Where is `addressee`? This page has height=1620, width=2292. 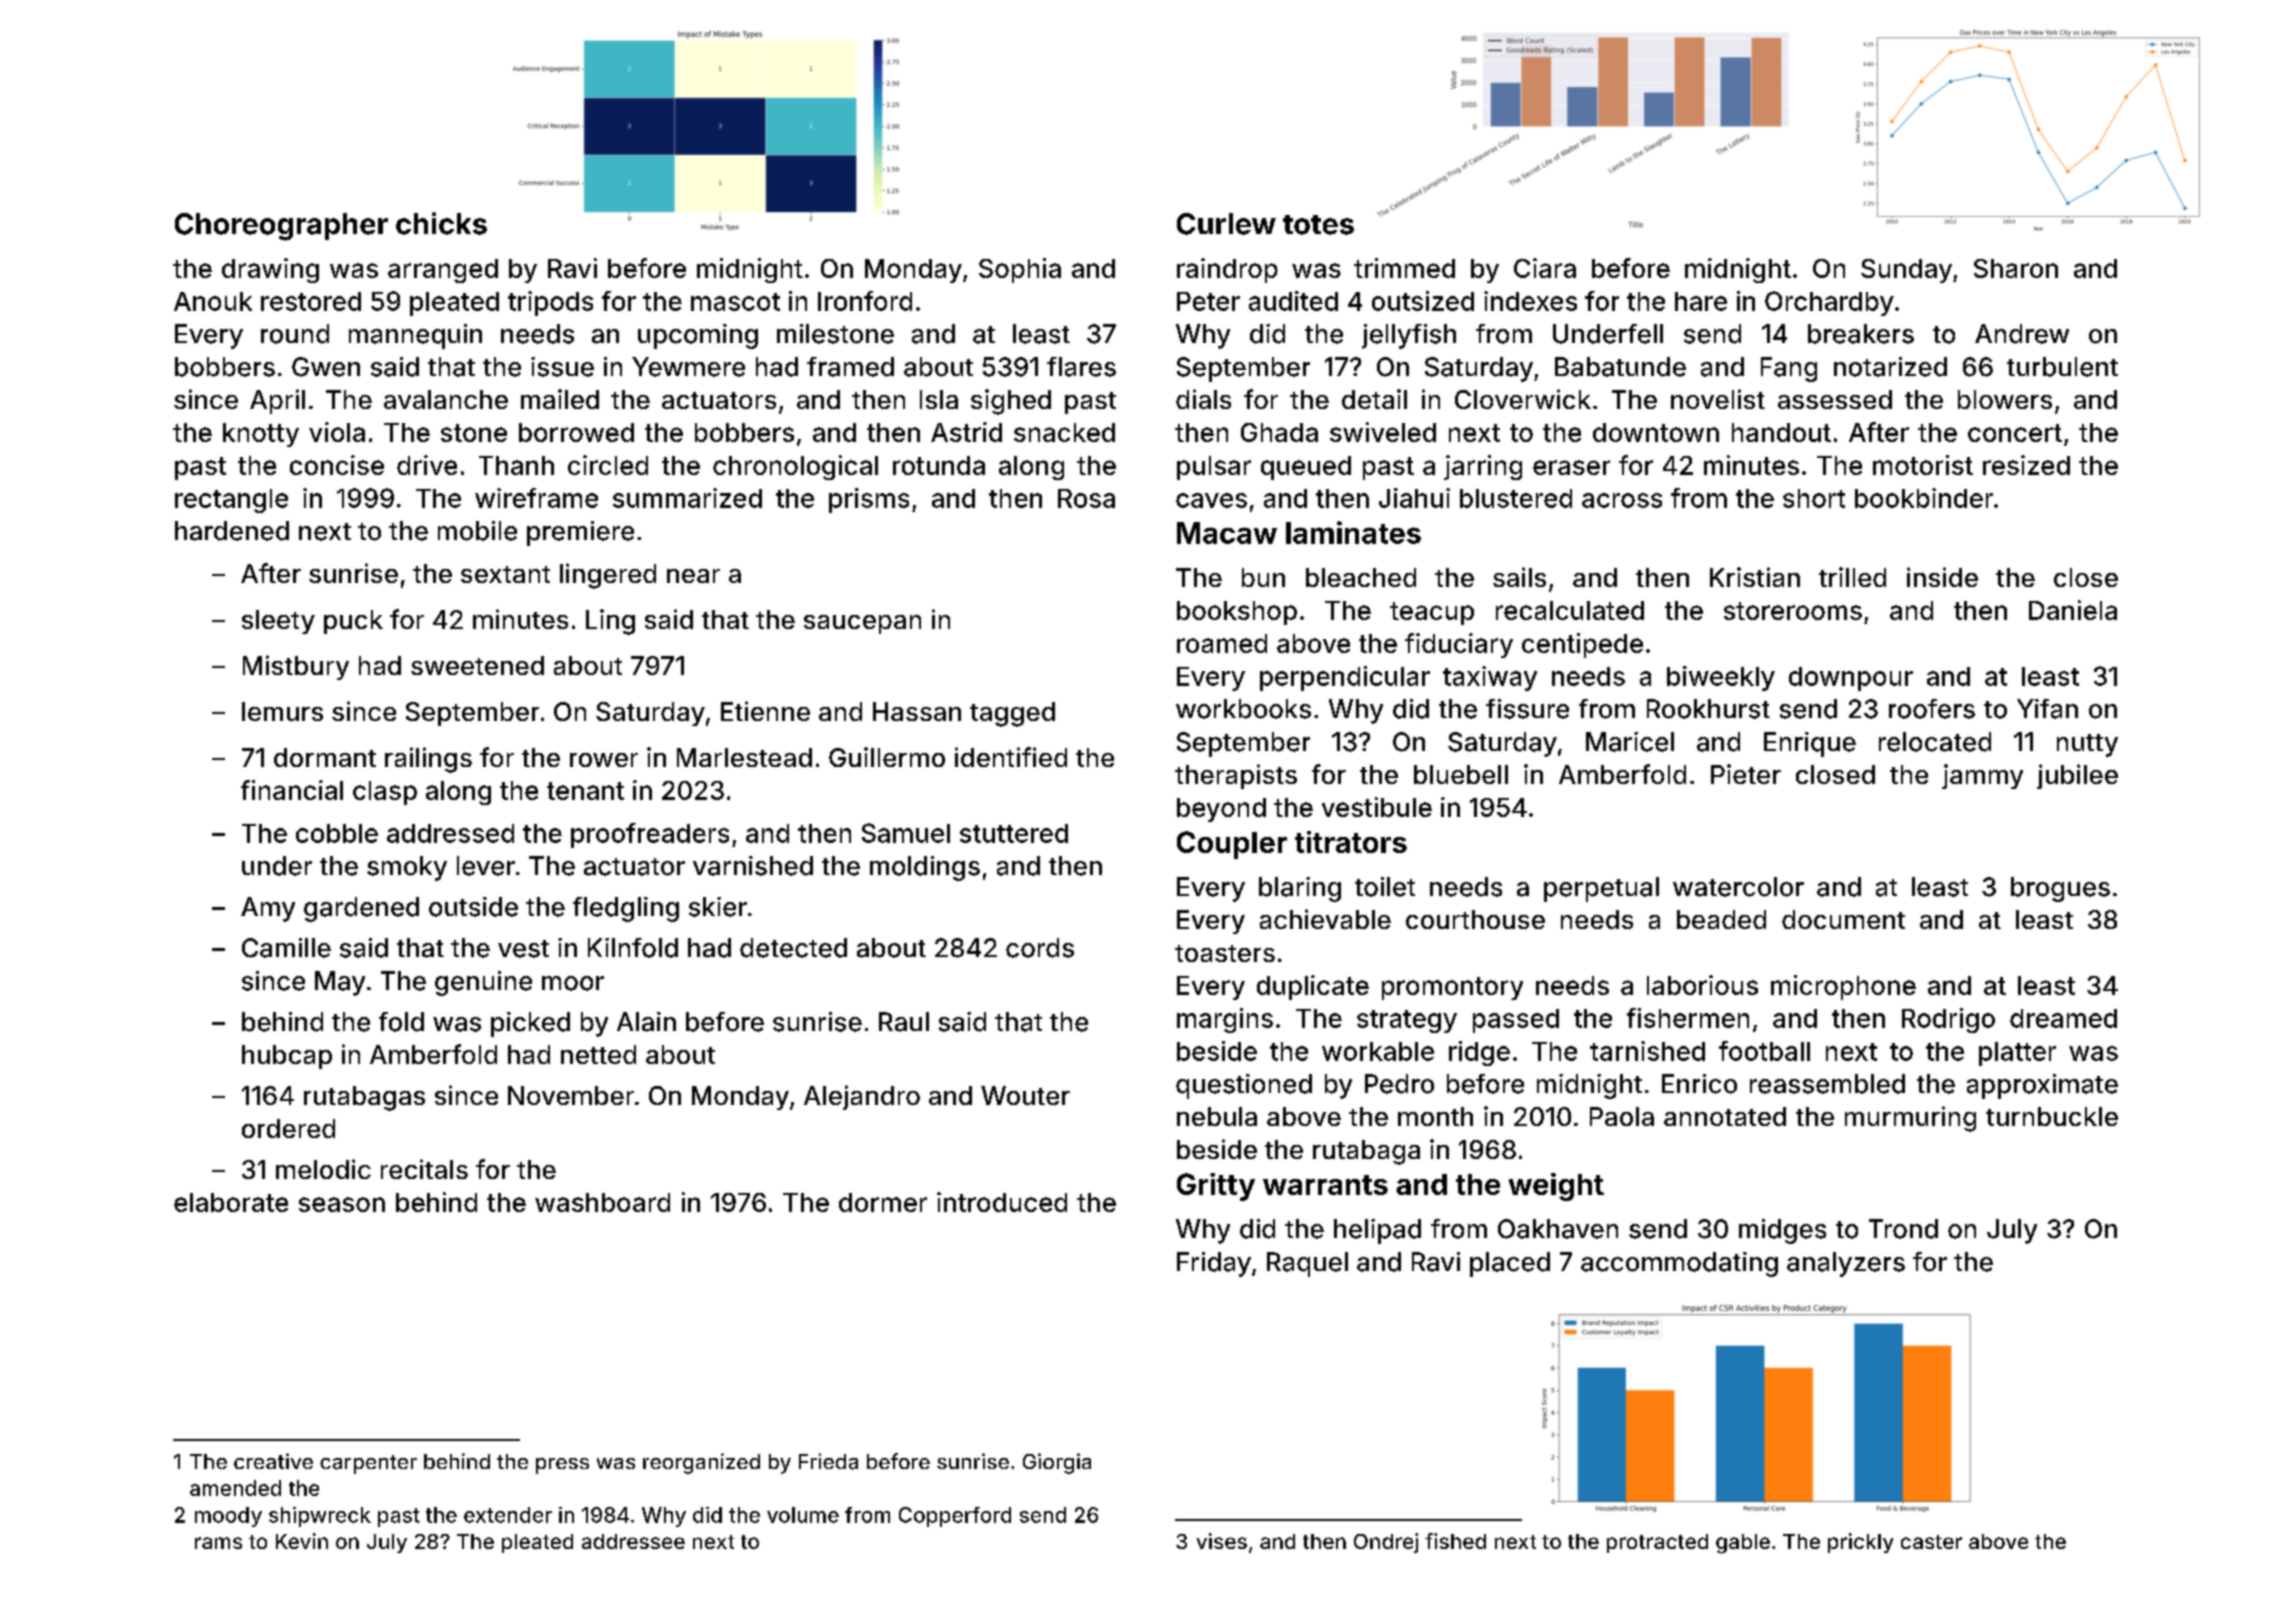 addressee is located at coordinates (633, 1541).
